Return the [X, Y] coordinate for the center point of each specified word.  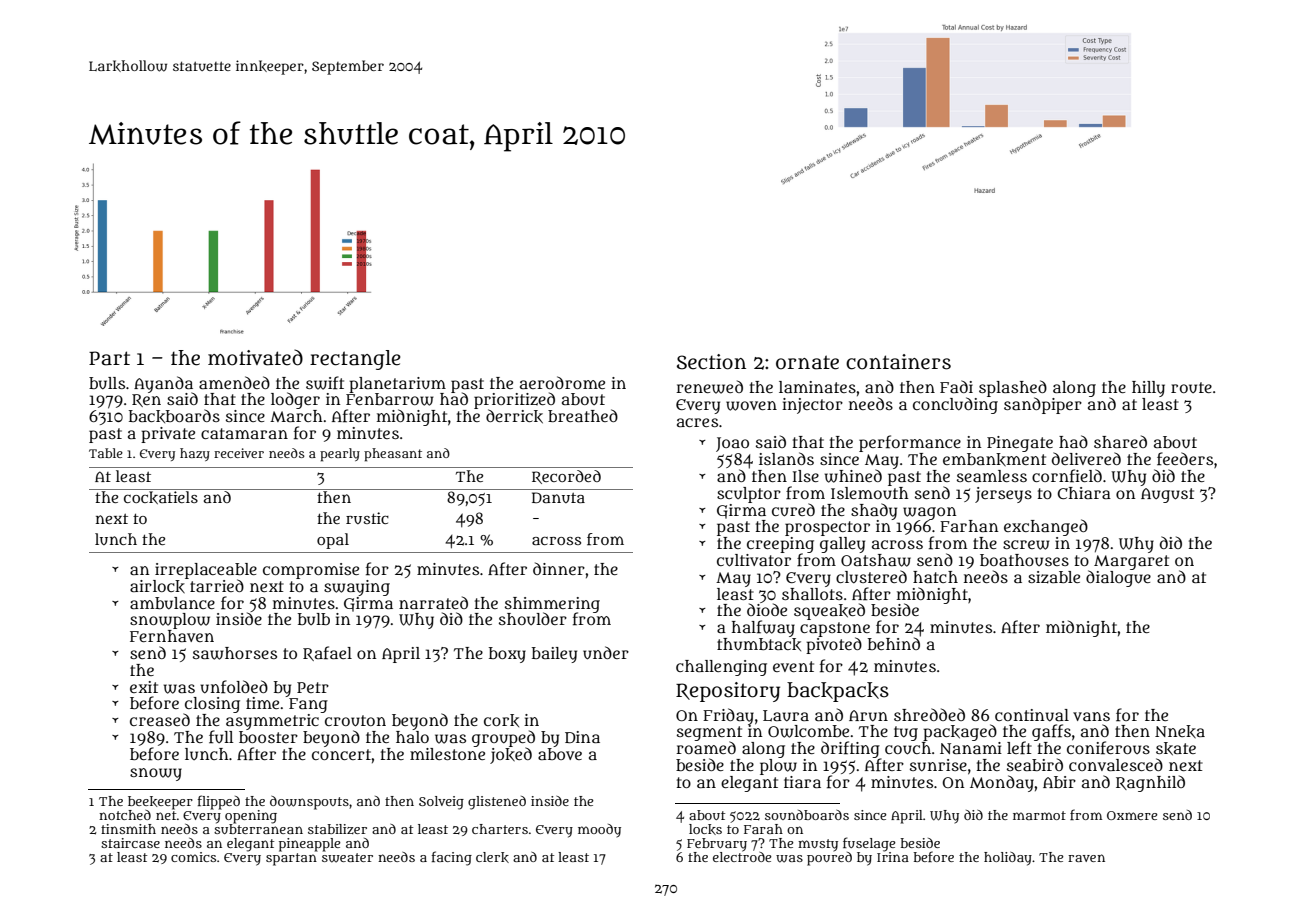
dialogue [1118, 578]
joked [511, 755]
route [1191, 387]
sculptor [749, 495]
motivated [255, 357]
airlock [157, 586]
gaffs [1051, 732]
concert [342, 754]
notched [125, 815]
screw [1026, 545]
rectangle [355, 360]
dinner [559, 568]
